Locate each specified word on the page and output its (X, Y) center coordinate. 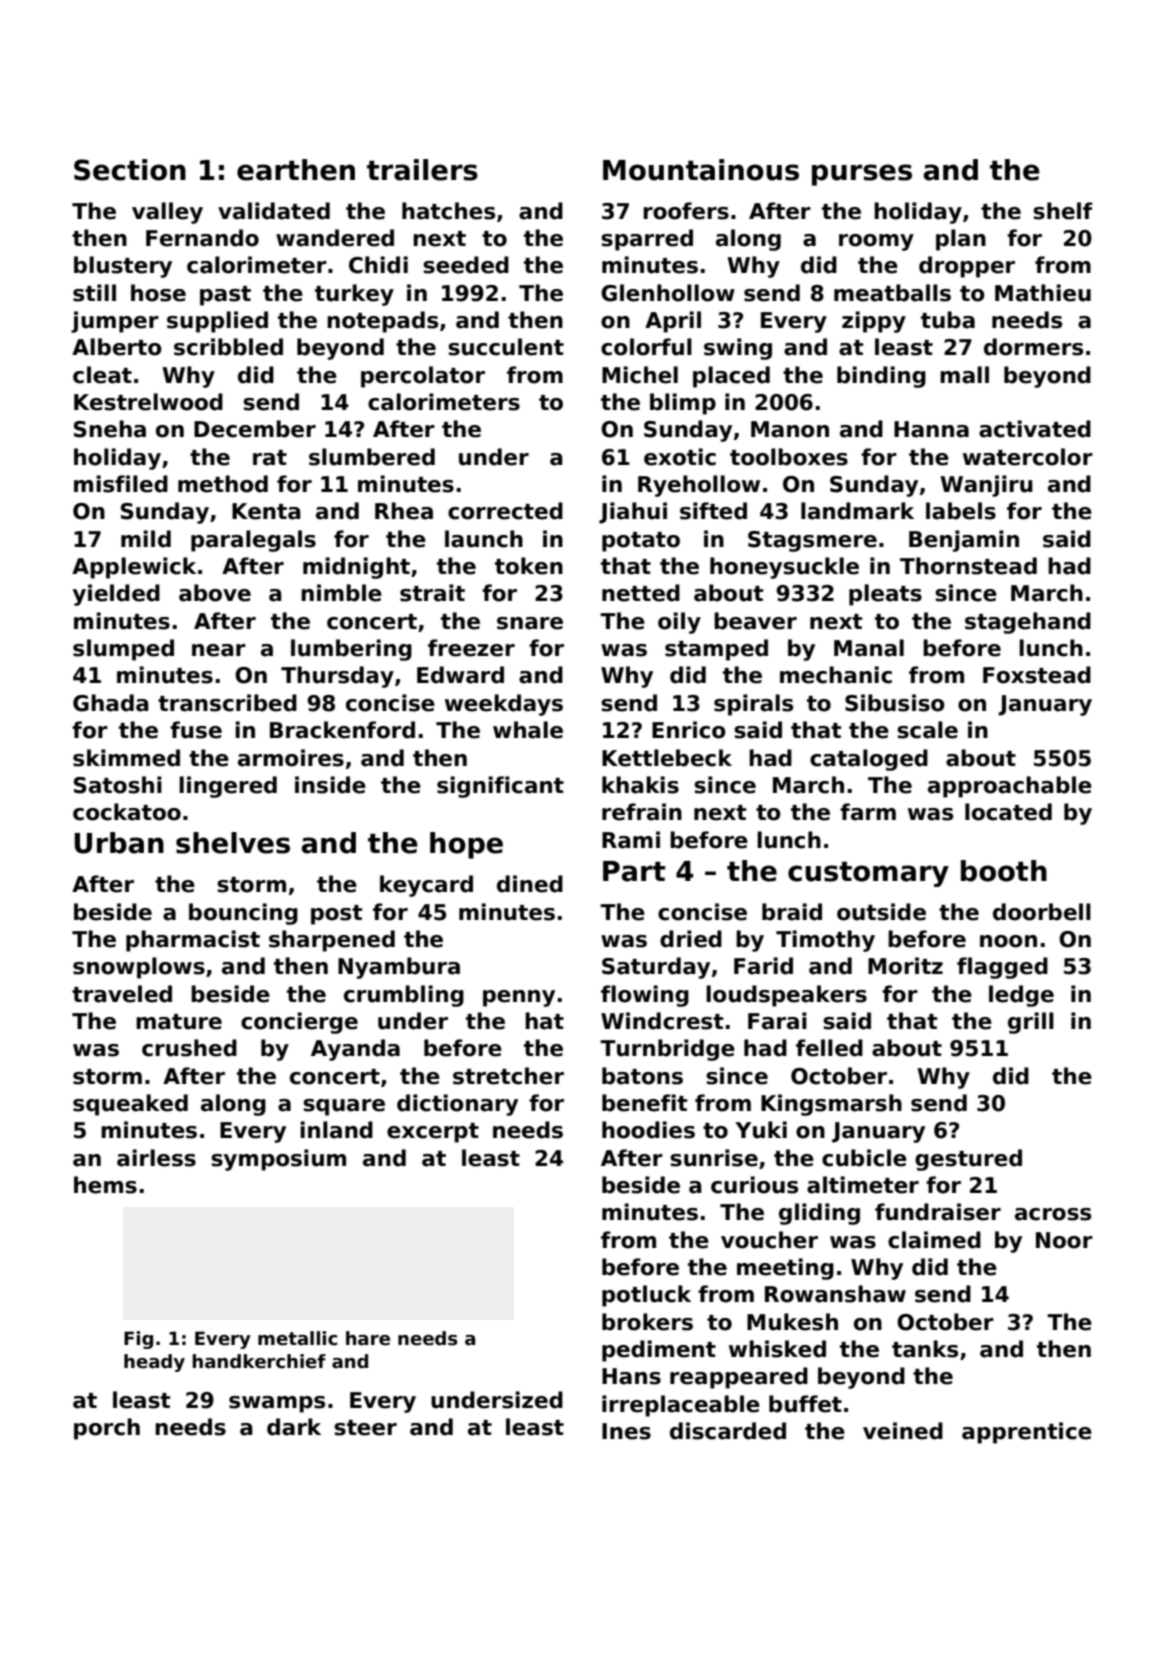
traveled (122, 994)
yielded (116, 595)
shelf (1063, 211)
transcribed (227, 703)
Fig (138, 1340)
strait (432, 593)
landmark (857, 511)
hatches (448, 211)
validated (274, 211)
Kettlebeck (667, 758)
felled (829, 1048)
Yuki (761, 1130)
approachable (1010, 787)
